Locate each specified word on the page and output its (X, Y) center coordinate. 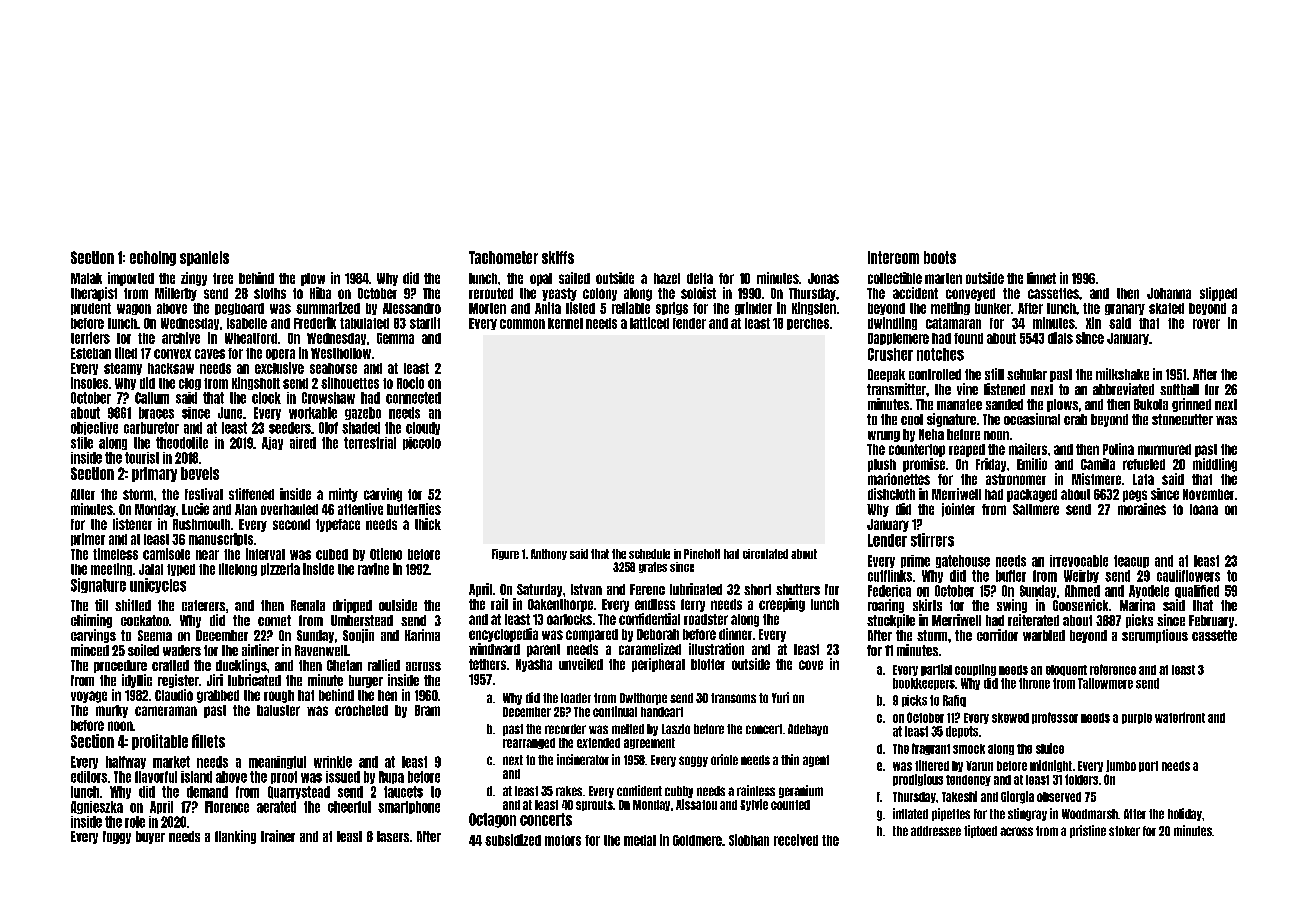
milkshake (1122, 374)
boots (940, 257)
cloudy (423, 428)
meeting (111, 569)
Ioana (1204, 509)
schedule (649, 554)
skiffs (558, 257)
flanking (235, 837)
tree (223, 278)
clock (266, 398)
